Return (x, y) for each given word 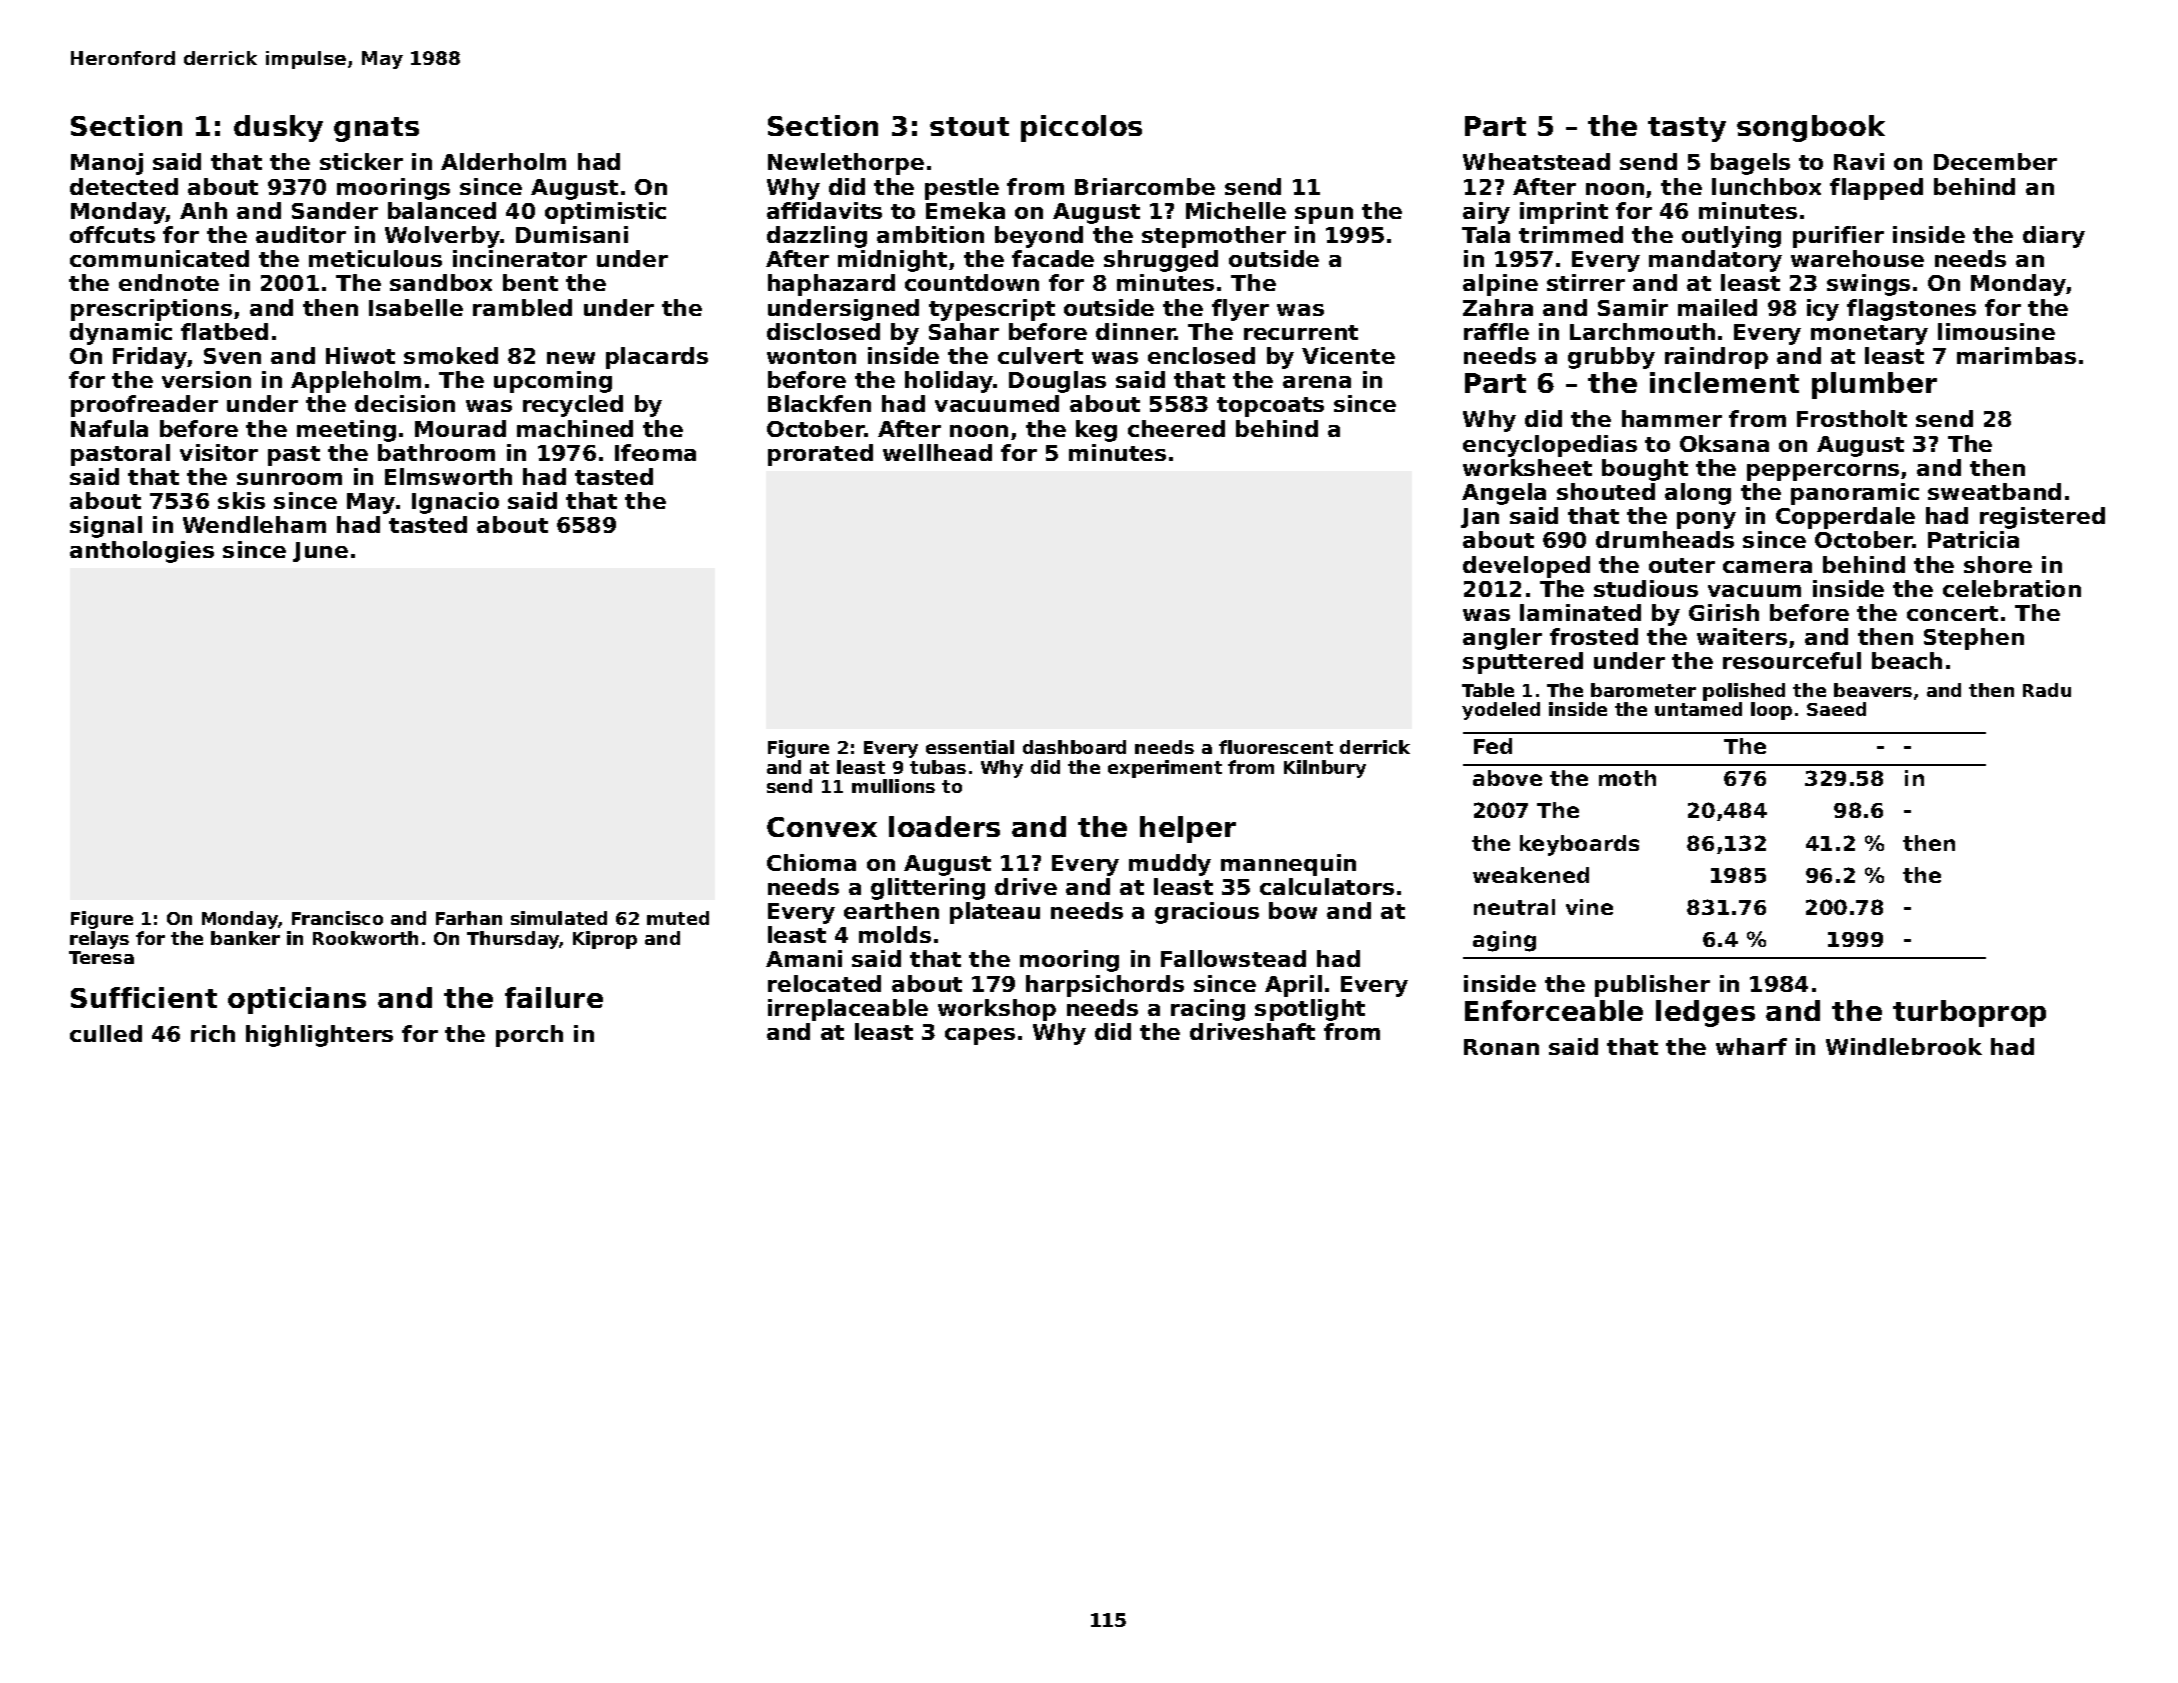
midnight (892, 261)
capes (980, 1036)
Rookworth (365, 938)
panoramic (1855, 494)
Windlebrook (1904, 1046)
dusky (278, 128)
